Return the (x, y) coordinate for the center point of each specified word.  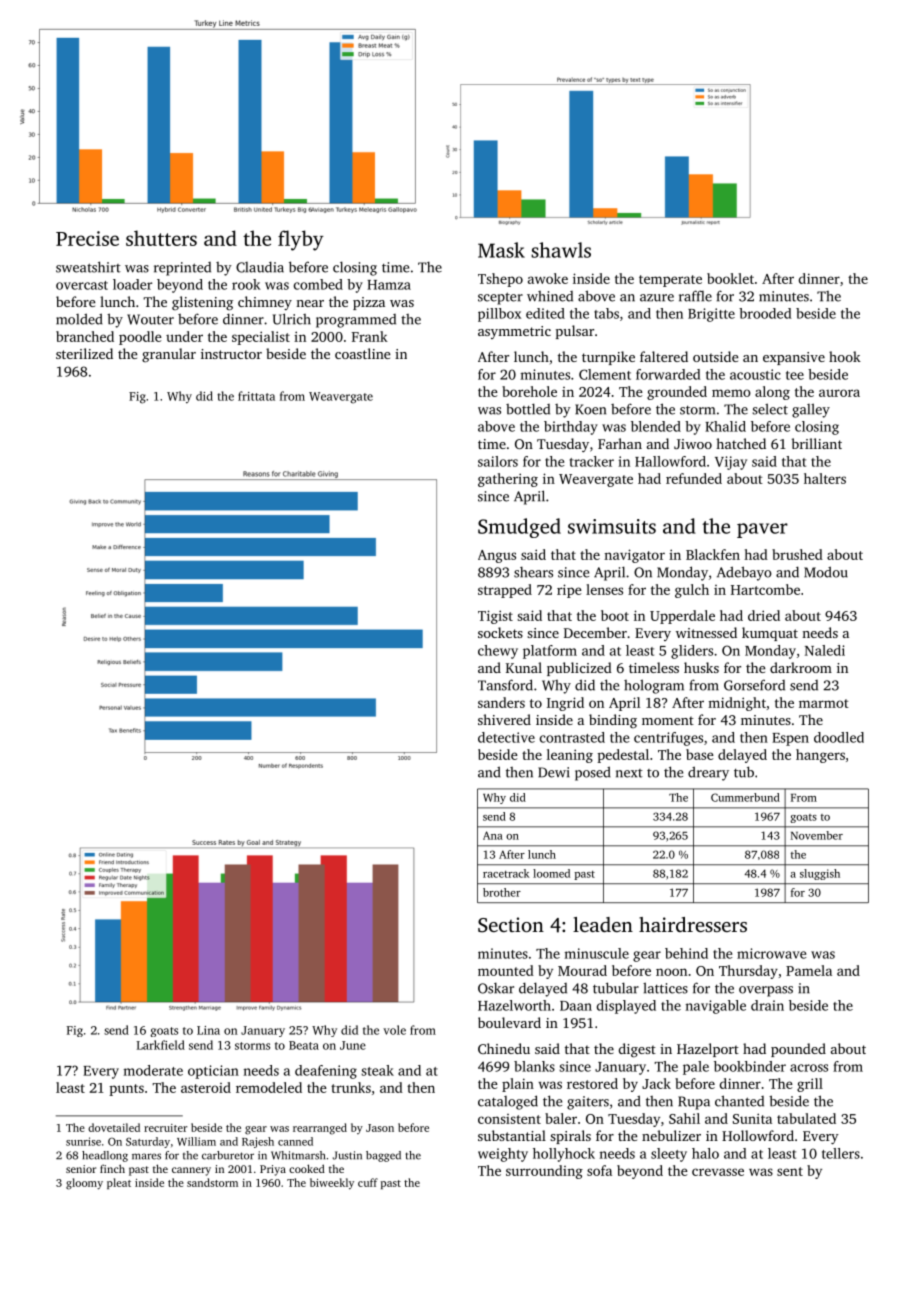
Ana (493, 835)
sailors (498, 461)
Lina (208, 1030)
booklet (730, 278)
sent (790, 1171)
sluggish (820, 874)
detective (506, 737)
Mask (501, 250)
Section (511, 925)
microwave (771, 953)
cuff (368, 1182)
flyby (301, 240)
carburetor (228, 1155)
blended (656, 426)
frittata (256, 396)
